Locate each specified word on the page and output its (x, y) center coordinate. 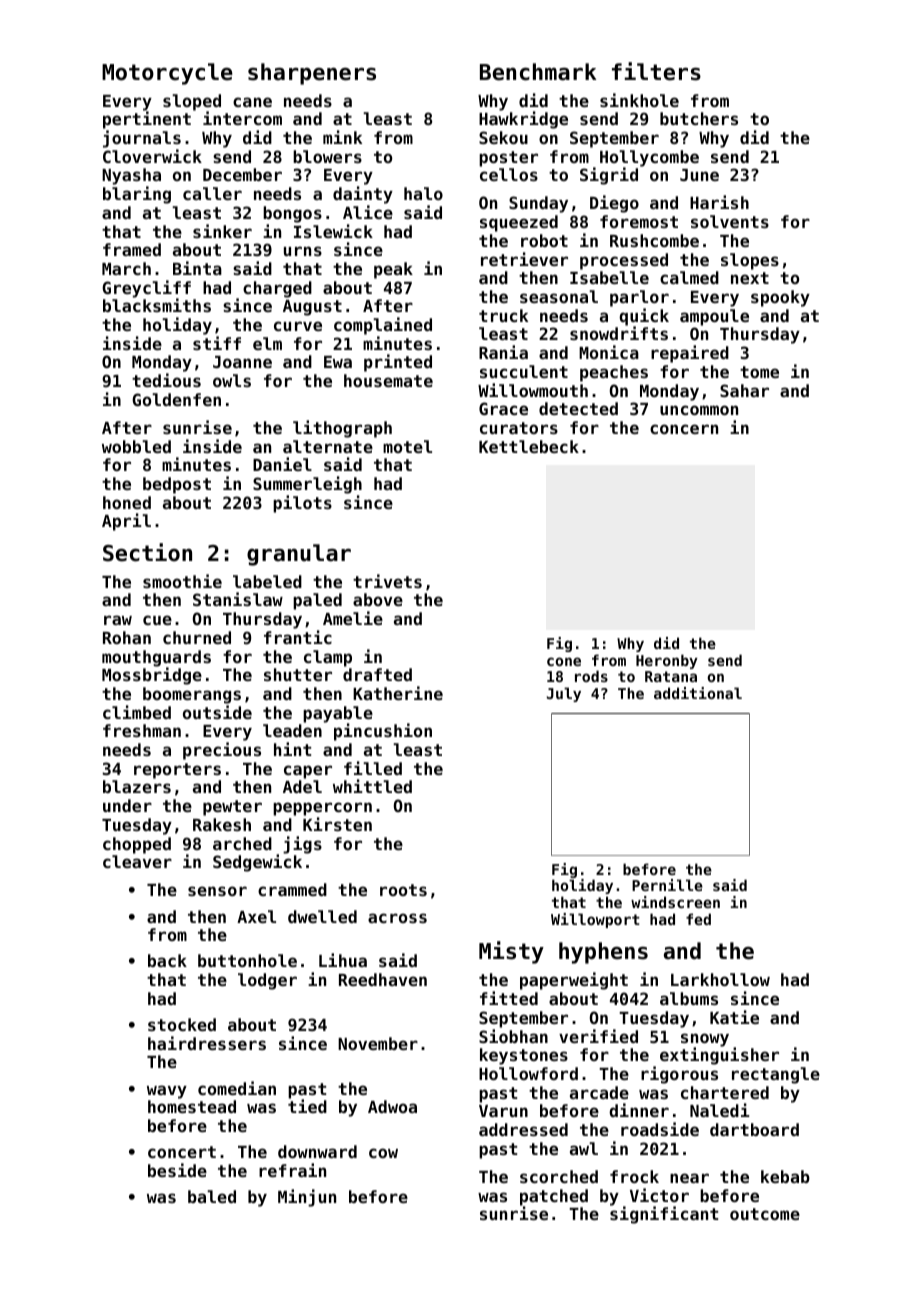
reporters (177, 771)
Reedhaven (383, 979)
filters (656, 71)
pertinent (147, 120)
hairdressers (207, 1043)
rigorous (679, 1075)
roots (403, 890)
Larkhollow (720, 979)
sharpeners (312, 74)
